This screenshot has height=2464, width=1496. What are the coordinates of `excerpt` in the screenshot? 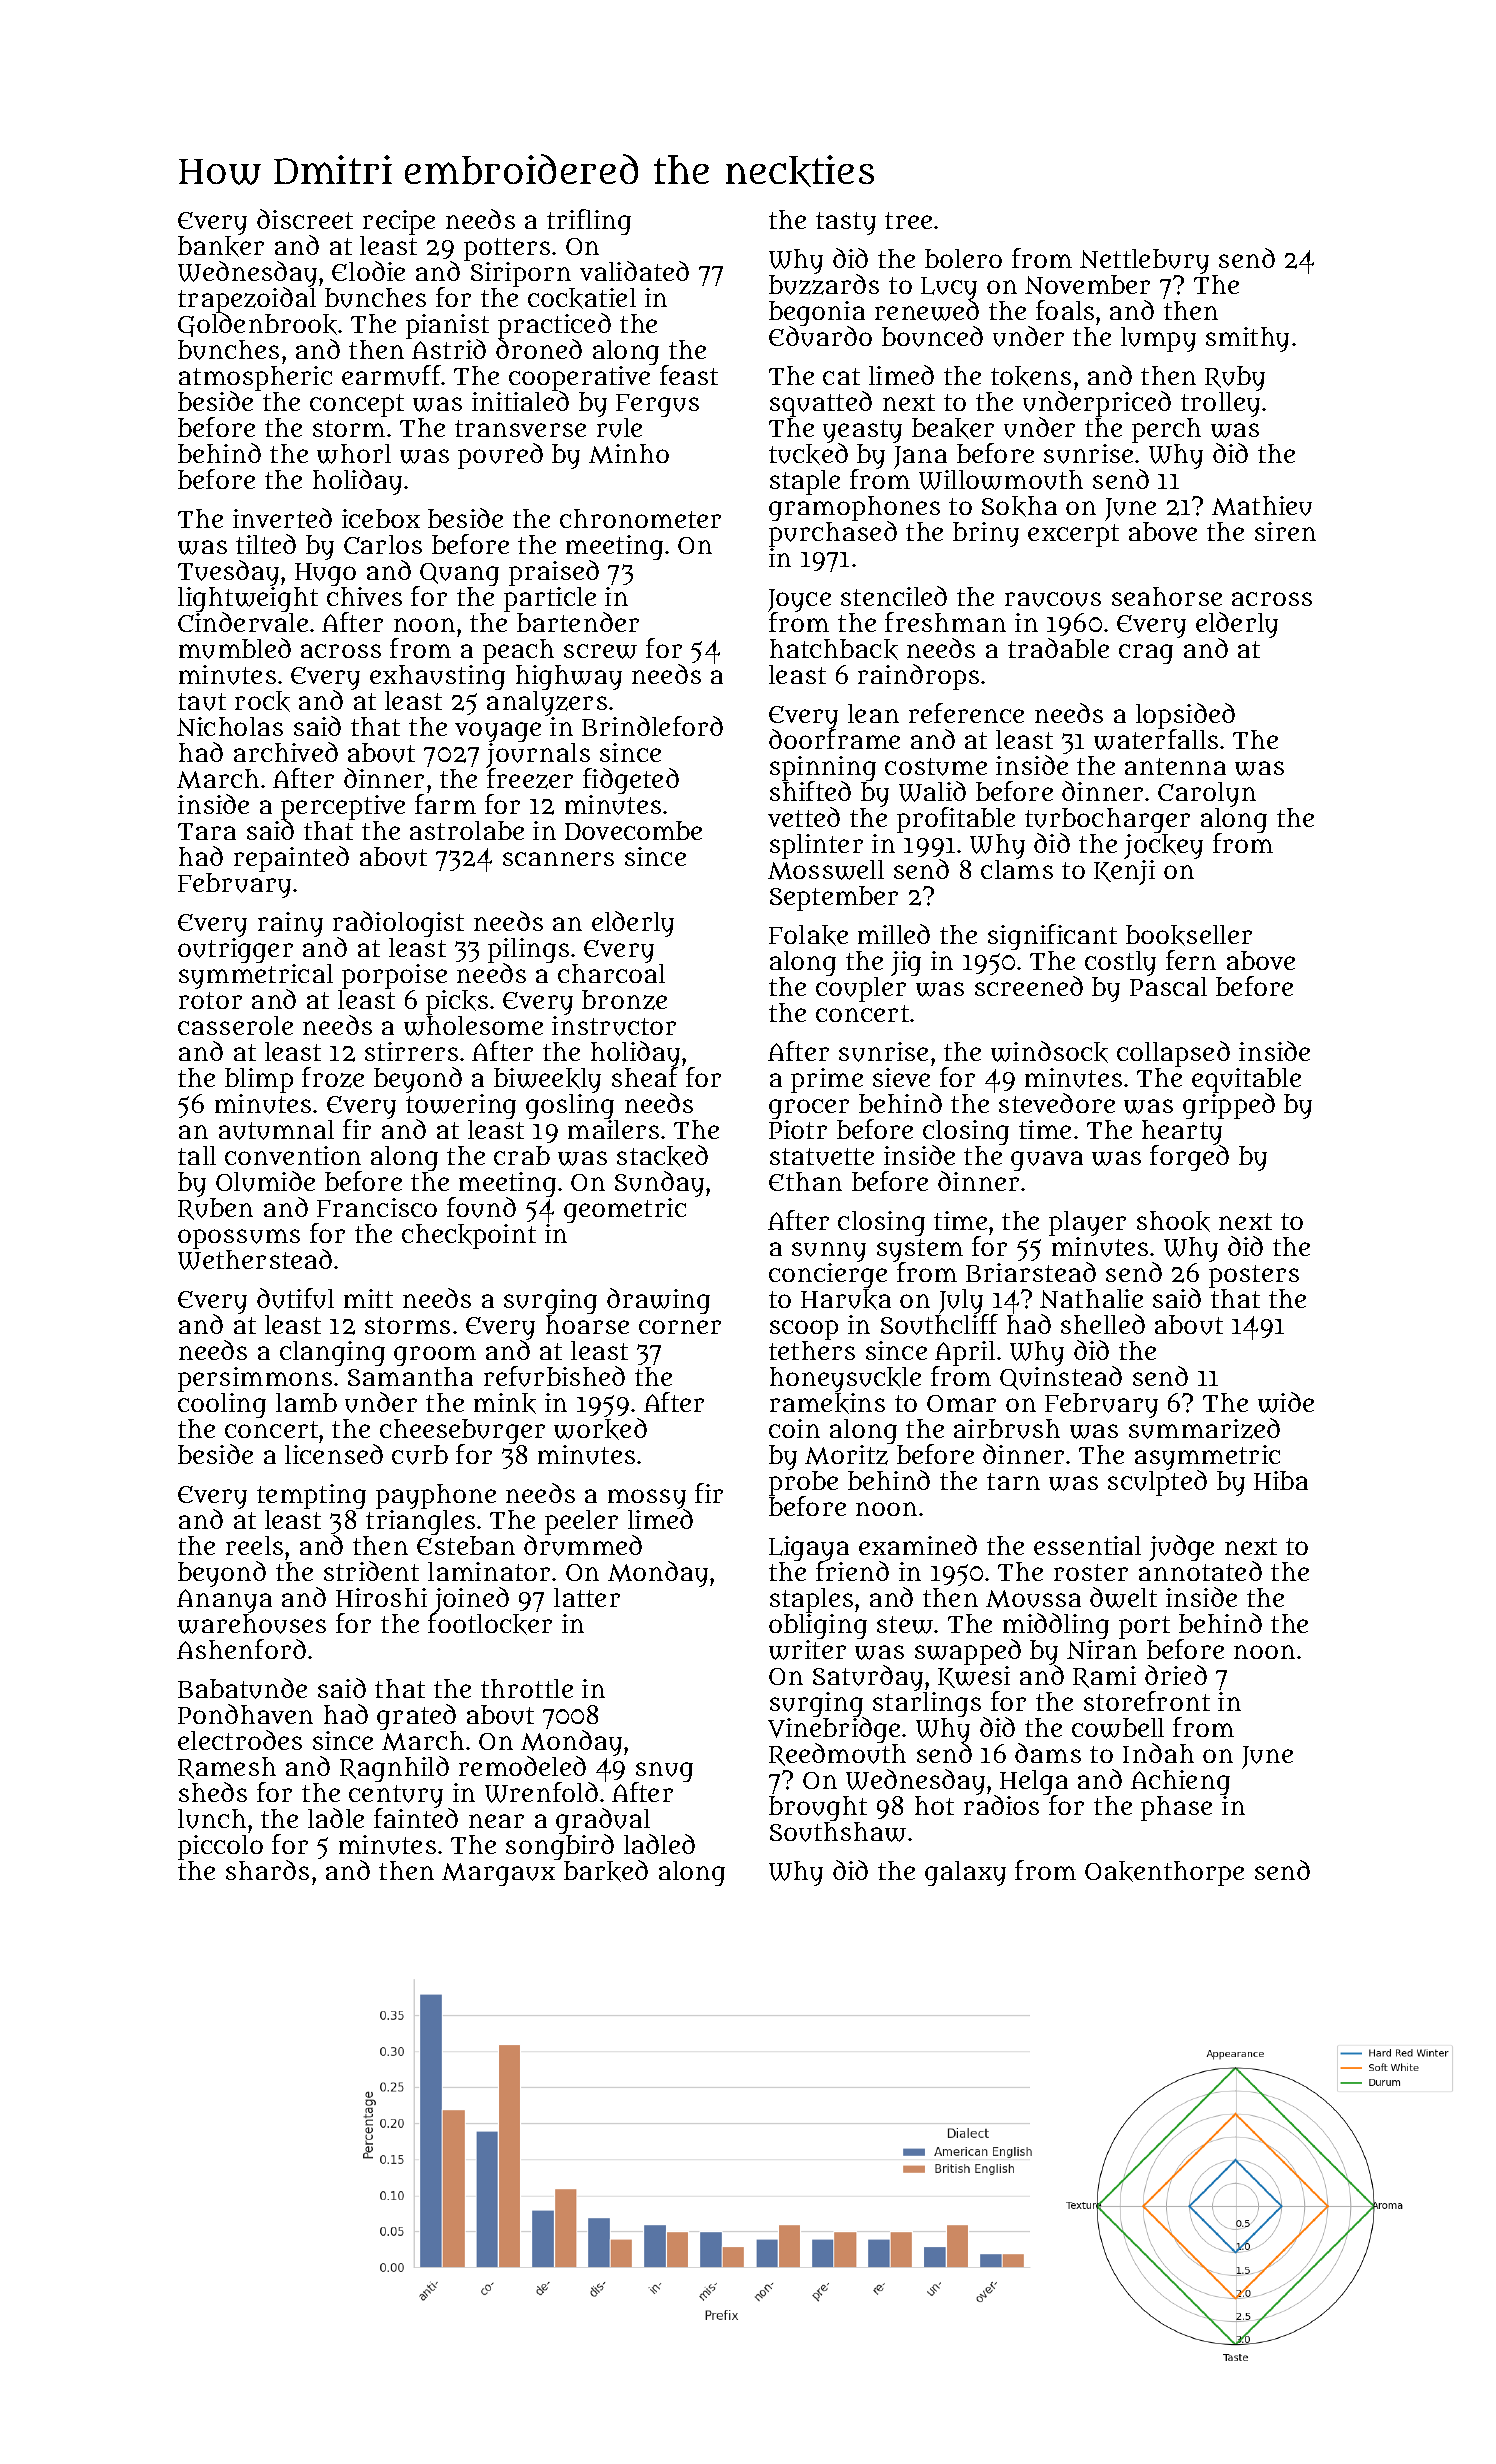 It's located at (1073, 535).
